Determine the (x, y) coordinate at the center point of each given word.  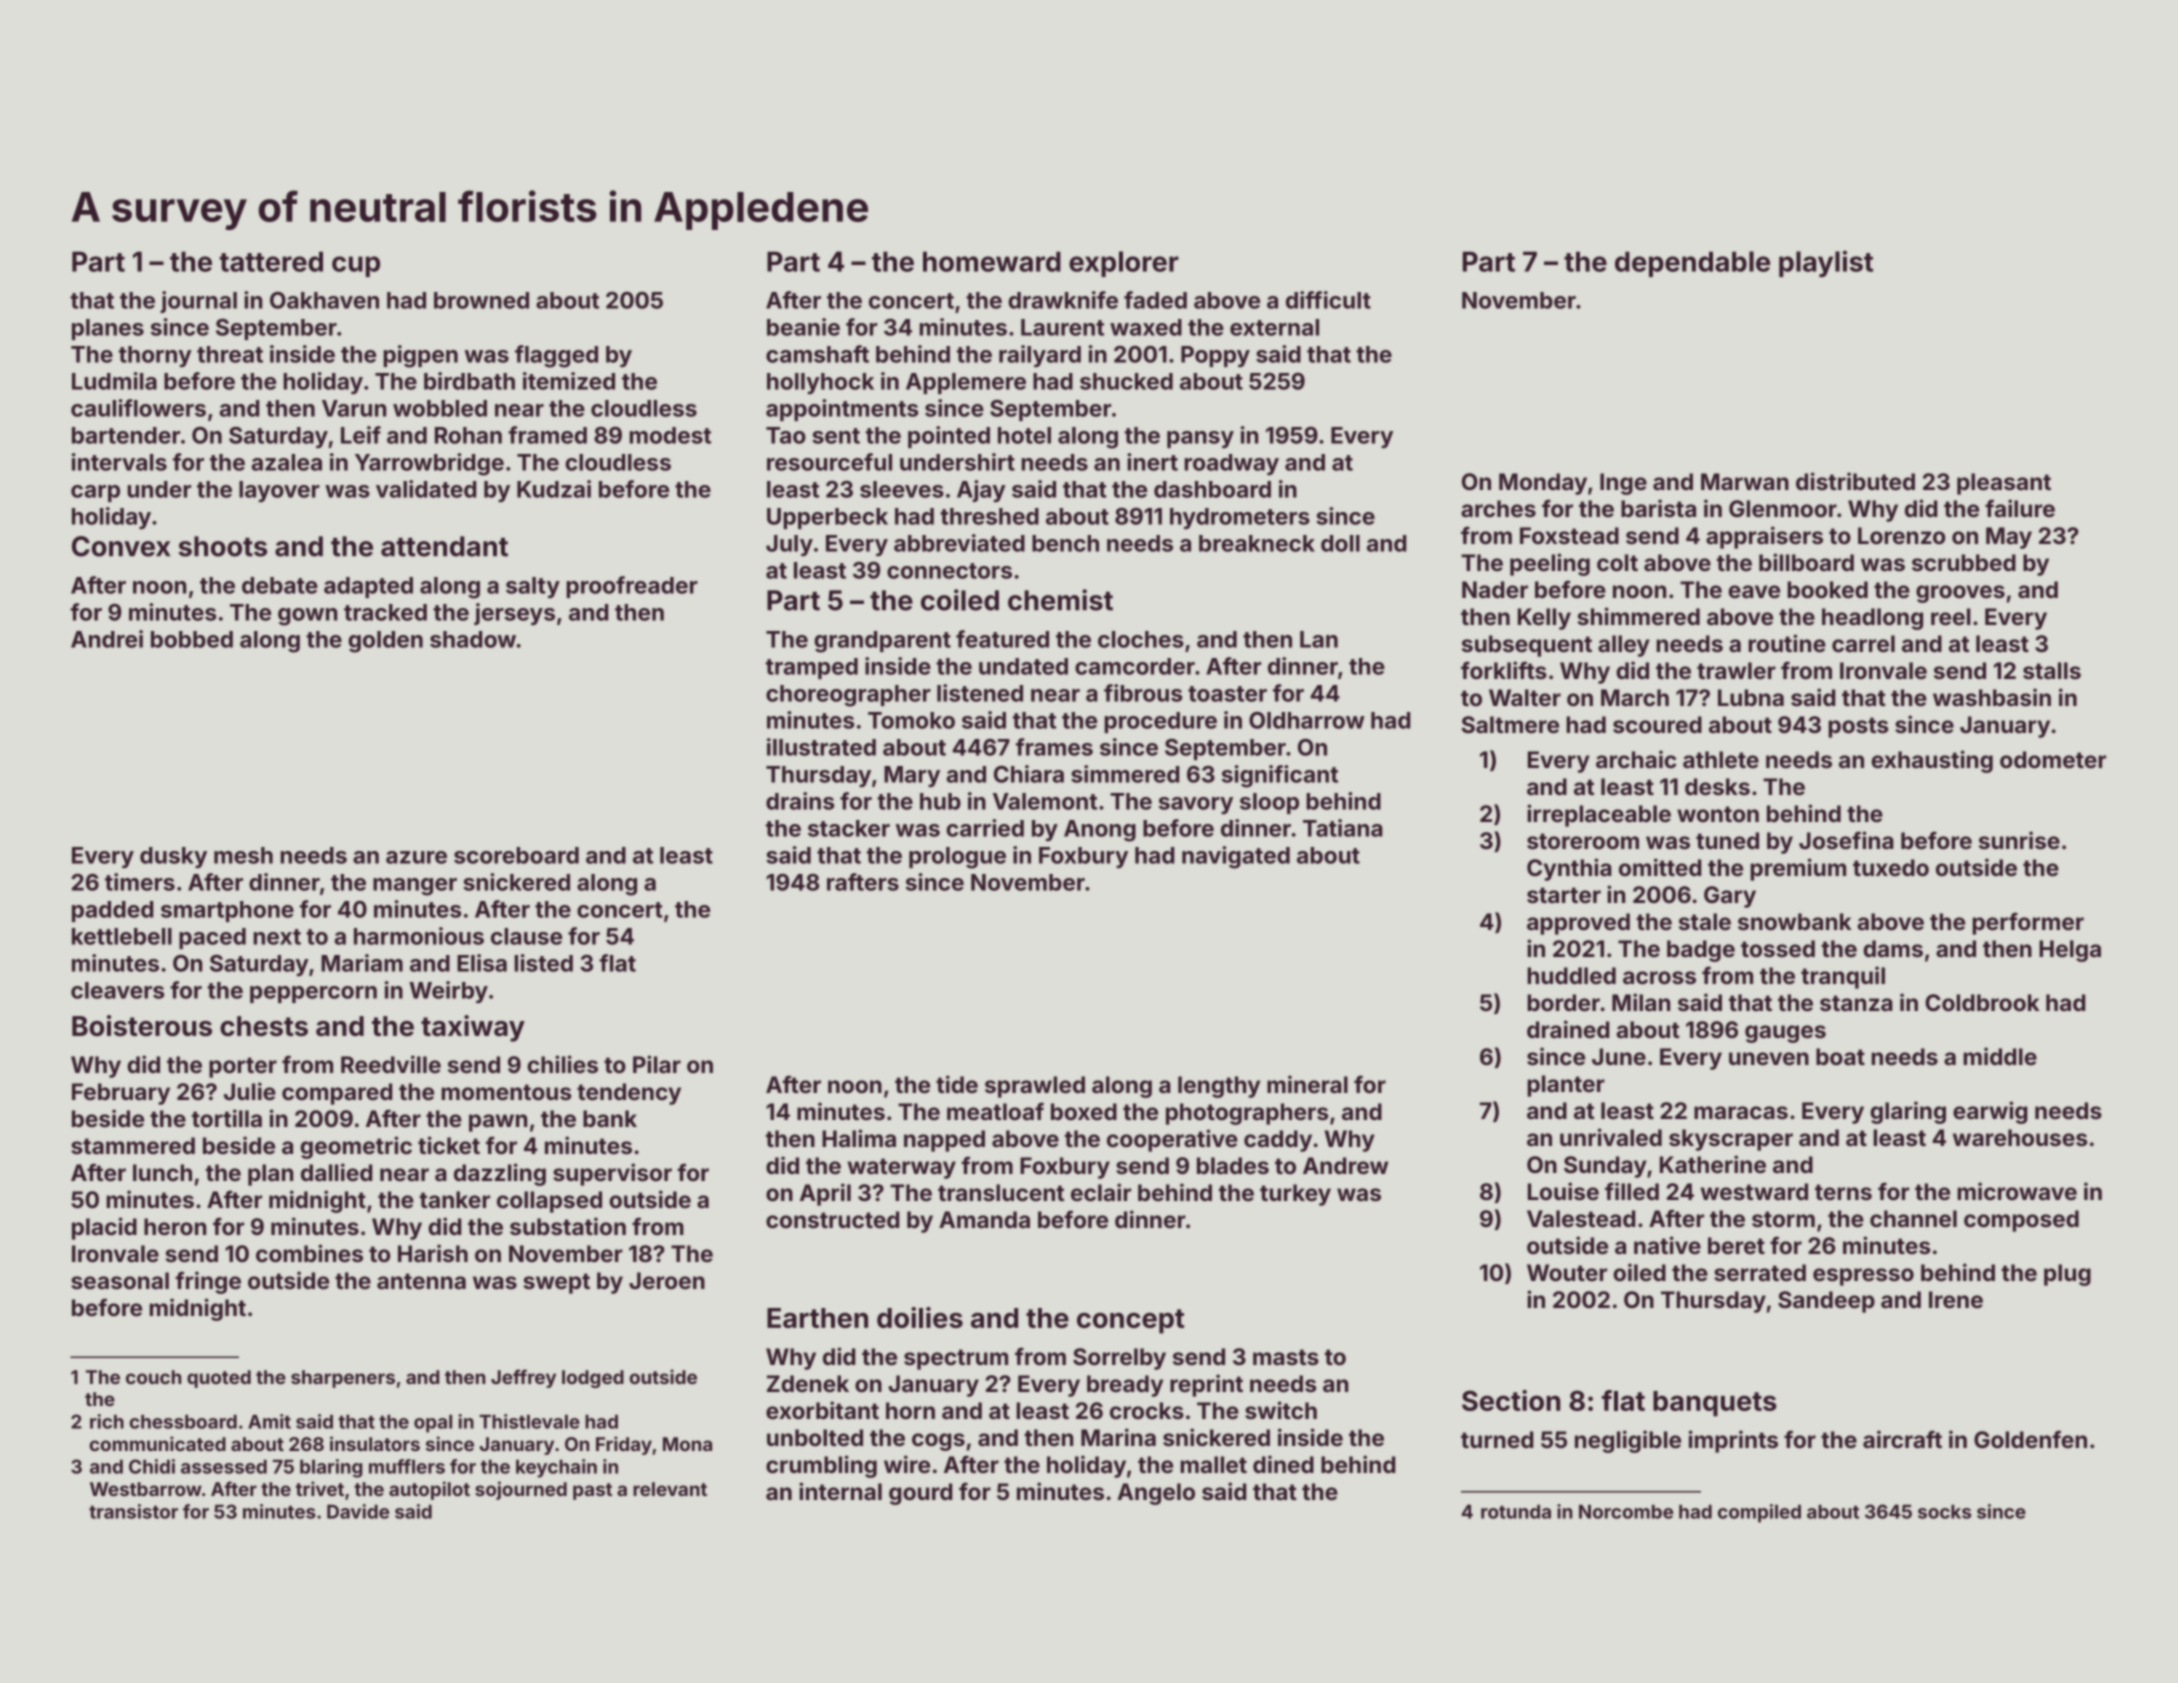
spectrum (956, 1359)
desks (1717, 786)
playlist (1826, 263)
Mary (912, 776)
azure (416, 857)
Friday (624, 1445)
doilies (920, 1317)
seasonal (120, 1281)
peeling (1550, 564)
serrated (1760, 1272)
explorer (1124, 264)
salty (533, 587)
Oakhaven (324, 300)
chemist (1060, 600)
